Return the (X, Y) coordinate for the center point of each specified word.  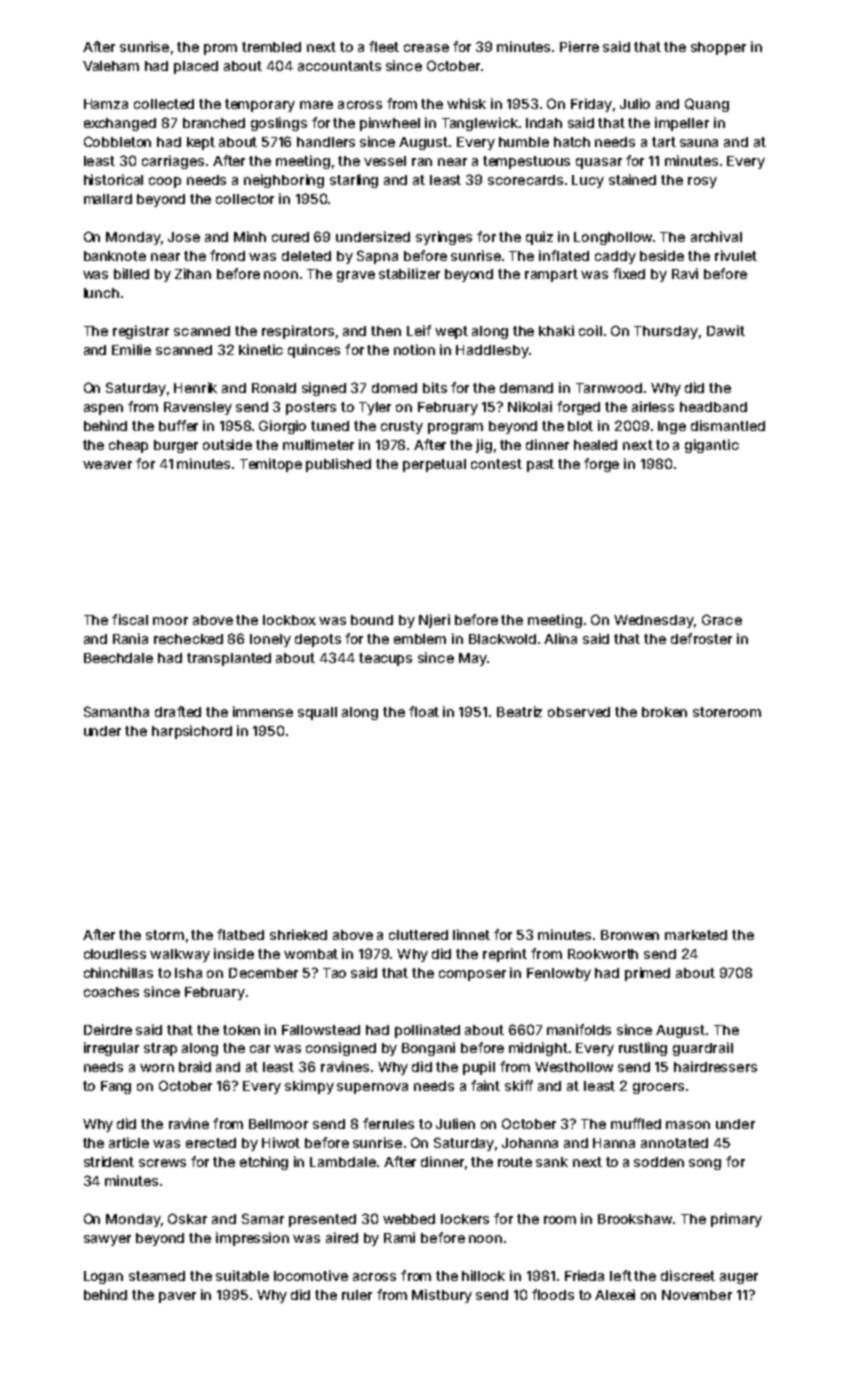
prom (220, 49)
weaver (107, 465)
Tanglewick (480, 124)
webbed (409, 1219)
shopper (718, 48)
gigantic (712, 446)
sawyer (107, 1240)
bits (435, 387)
